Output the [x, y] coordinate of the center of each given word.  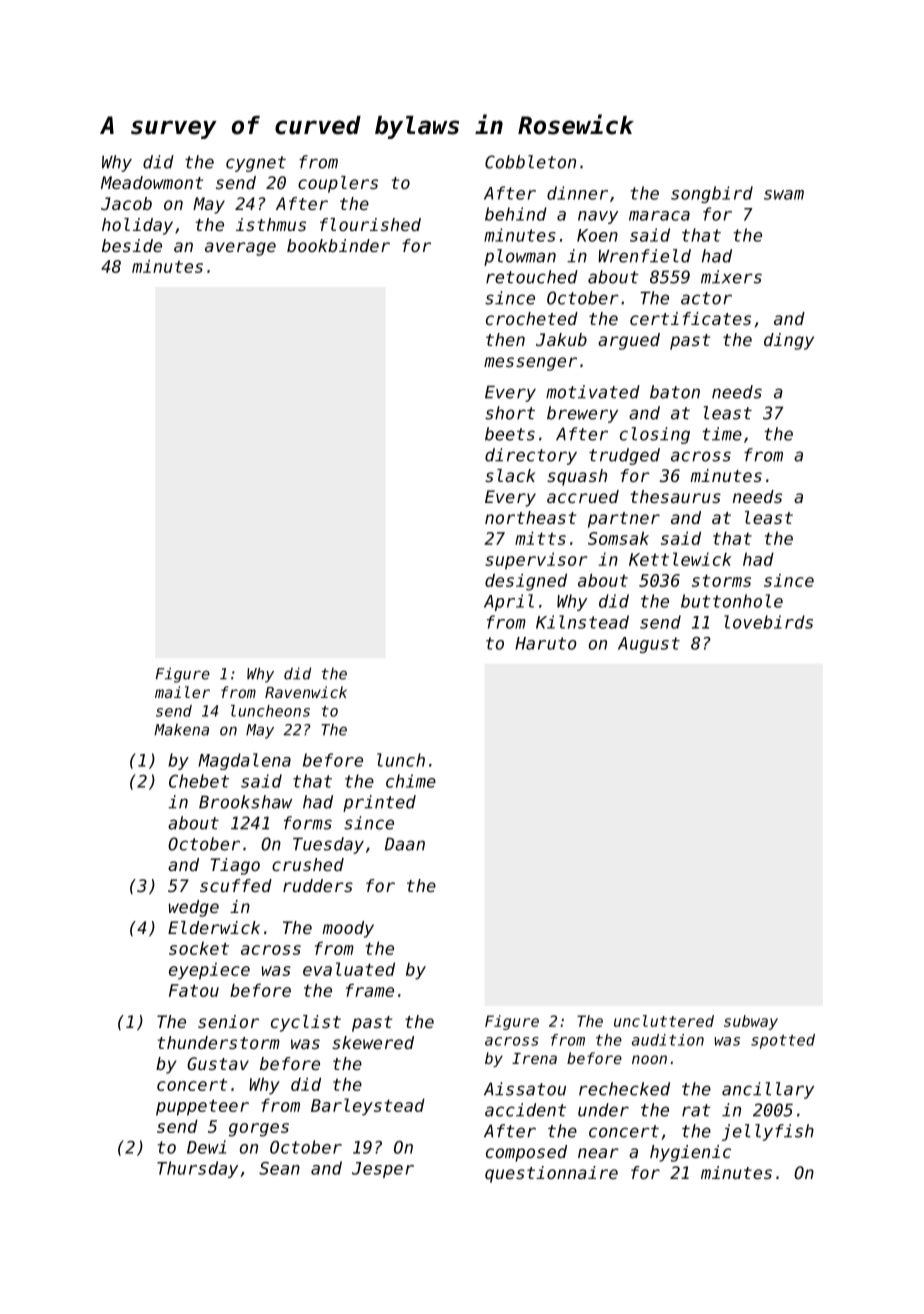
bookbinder [338, 245]
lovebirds [768, 622]
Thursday [197, 1169]
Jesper [383, 1170]
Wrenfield [644, 256]
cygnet [256, 164]
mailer [182, 692]
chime [411, 781]
